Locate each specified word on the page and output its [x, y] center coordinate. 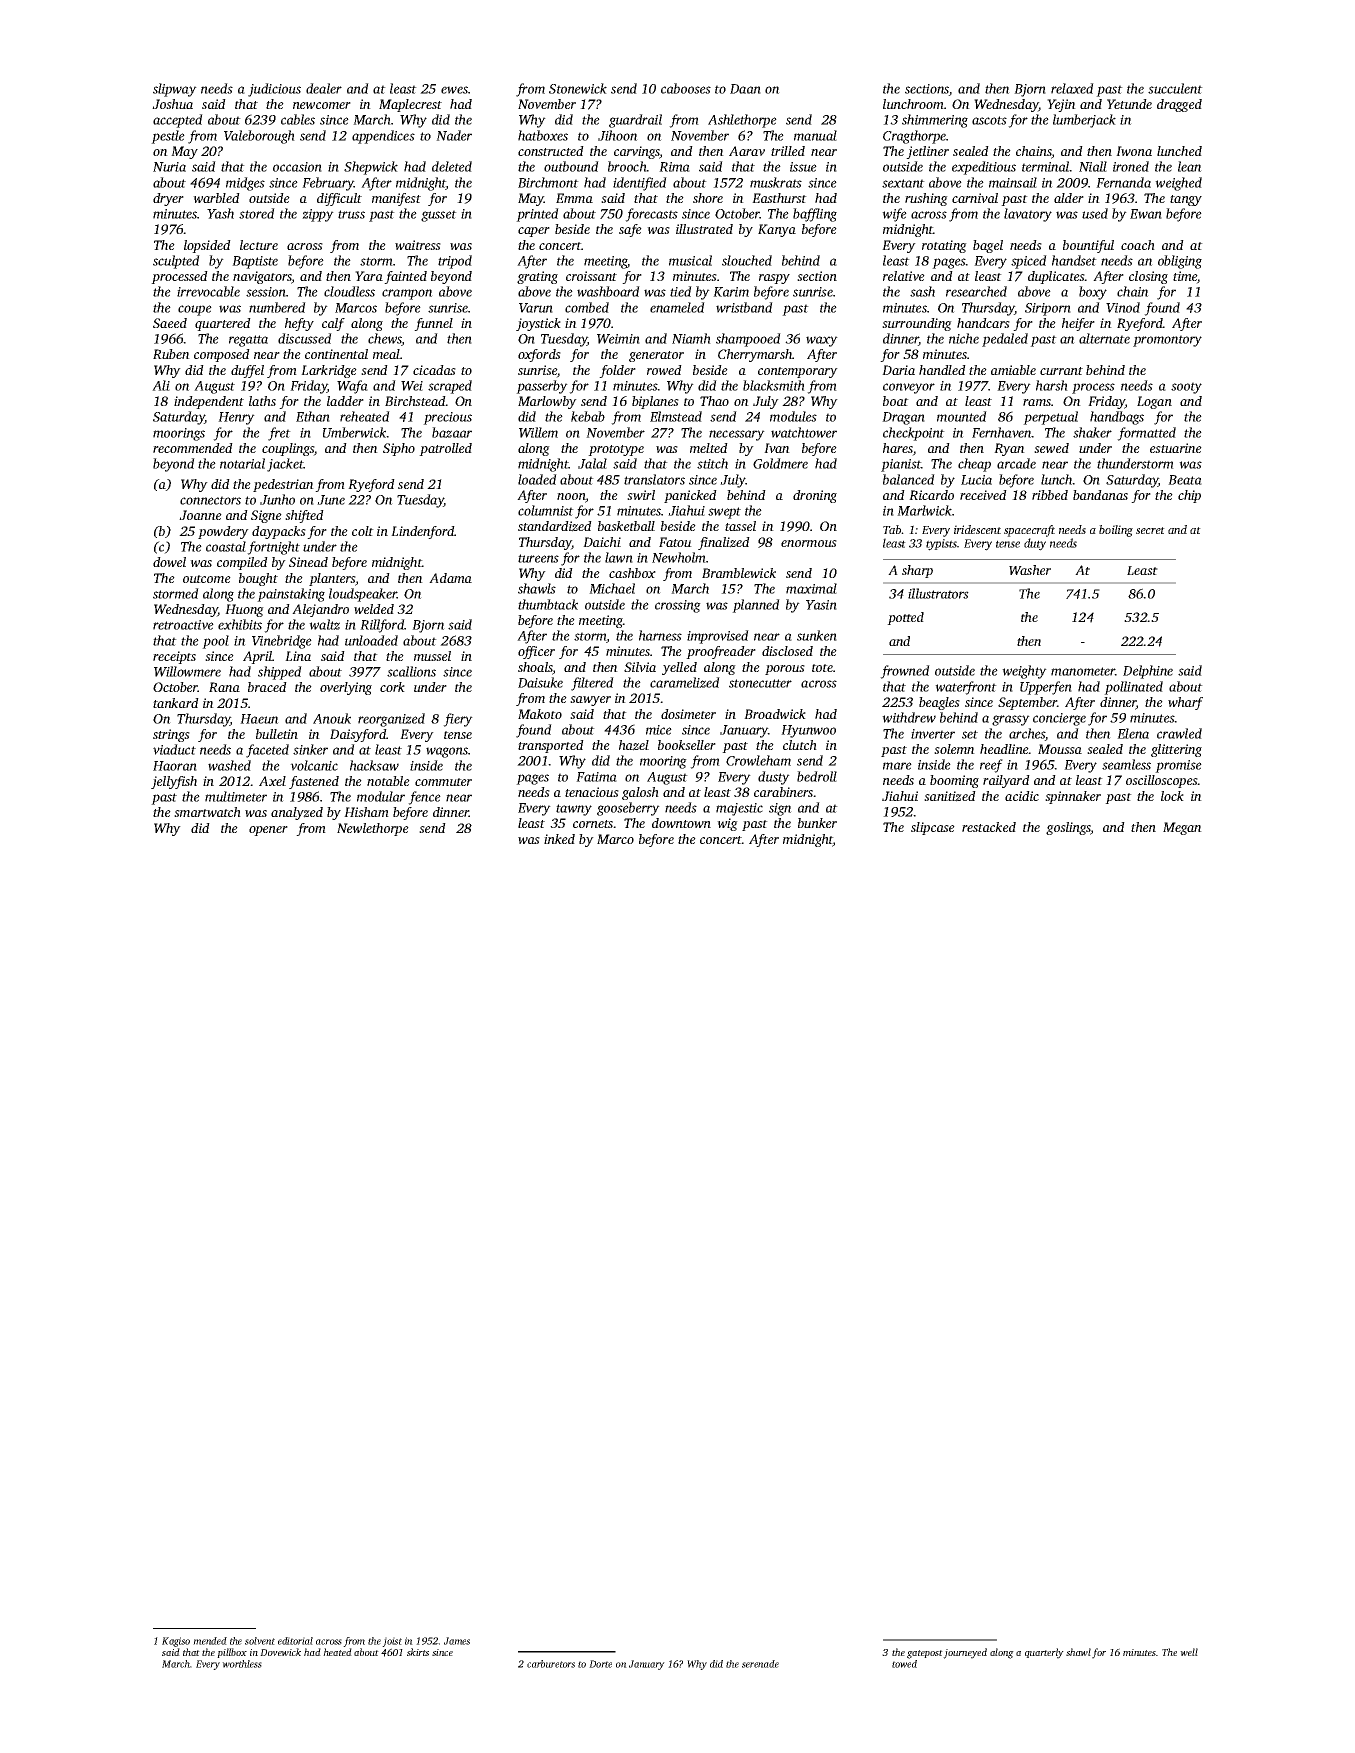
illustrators [938, 593]
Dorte [600, 1664]
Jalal [592, 463]
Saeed [170, 323]
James [457, 1641]
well [1189, 1652]
